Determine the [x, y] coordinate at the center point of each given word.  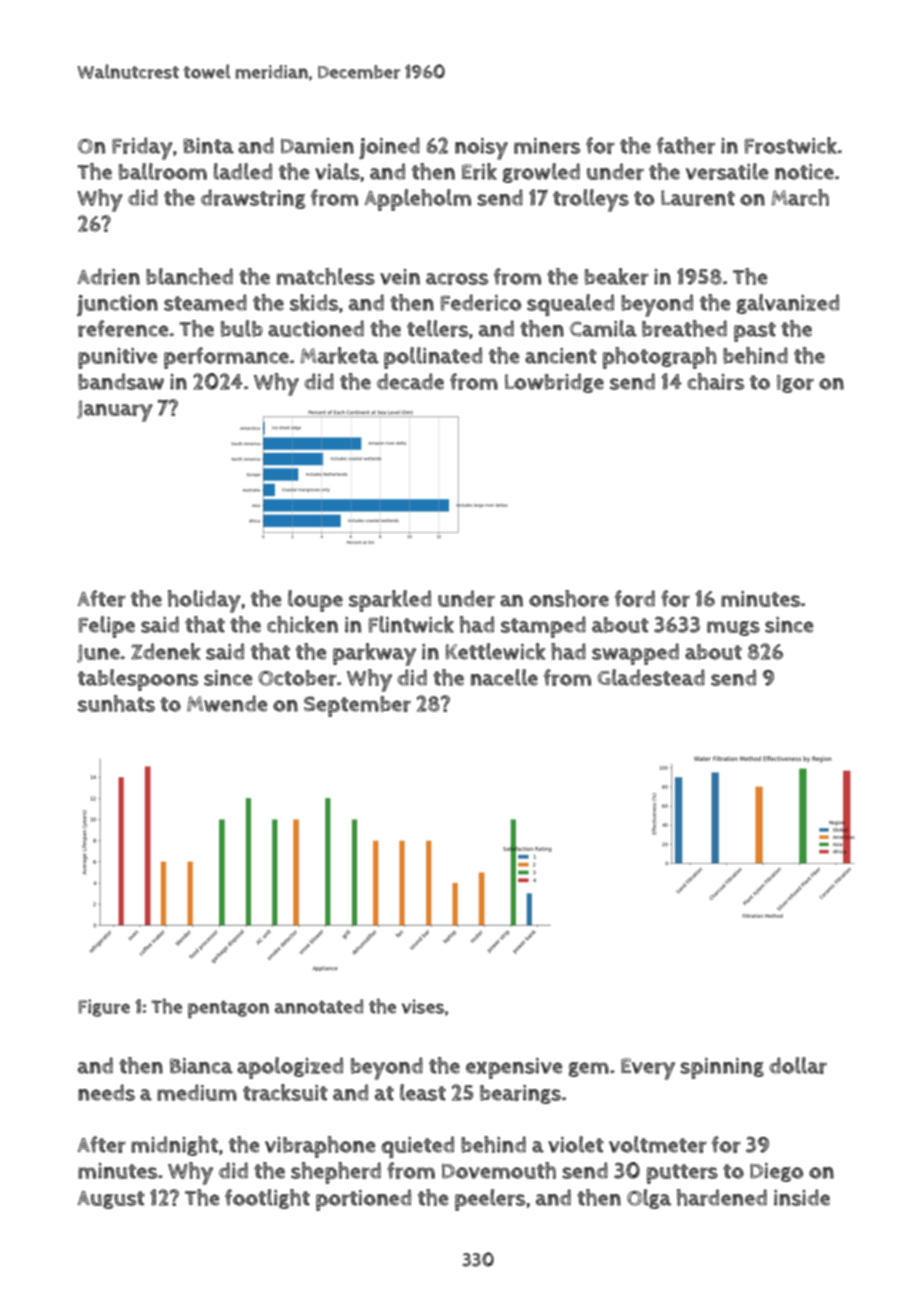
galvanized [787, 304]
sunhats [116, 703]
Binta [208, 146]
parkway [374, 654]
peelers [490, 1200]
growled [541, 173]
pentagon [228, 1010]
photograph [660, 358]
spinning [722, 1068]
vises [423, 1006]
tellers [437, 328]
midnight [174, 1146]
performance [226, 358]
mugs [733, 628]
